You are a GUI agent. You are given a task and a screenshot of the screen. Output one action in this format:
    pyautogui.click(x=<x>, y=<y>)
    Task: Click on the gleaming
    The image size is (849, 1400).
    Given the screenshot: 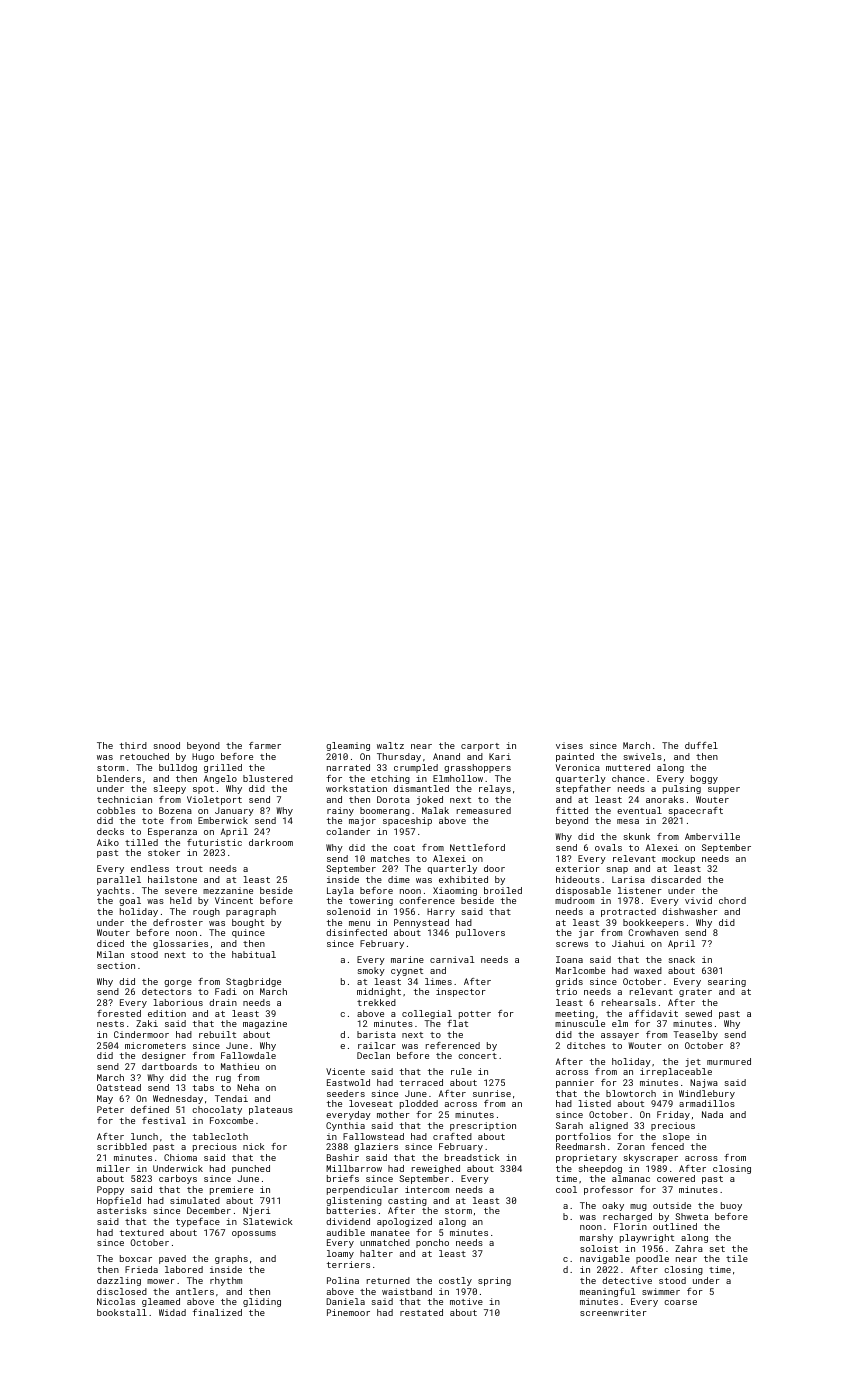 What is the action you would take?
    pyautogui.click(x=348, y=746)
